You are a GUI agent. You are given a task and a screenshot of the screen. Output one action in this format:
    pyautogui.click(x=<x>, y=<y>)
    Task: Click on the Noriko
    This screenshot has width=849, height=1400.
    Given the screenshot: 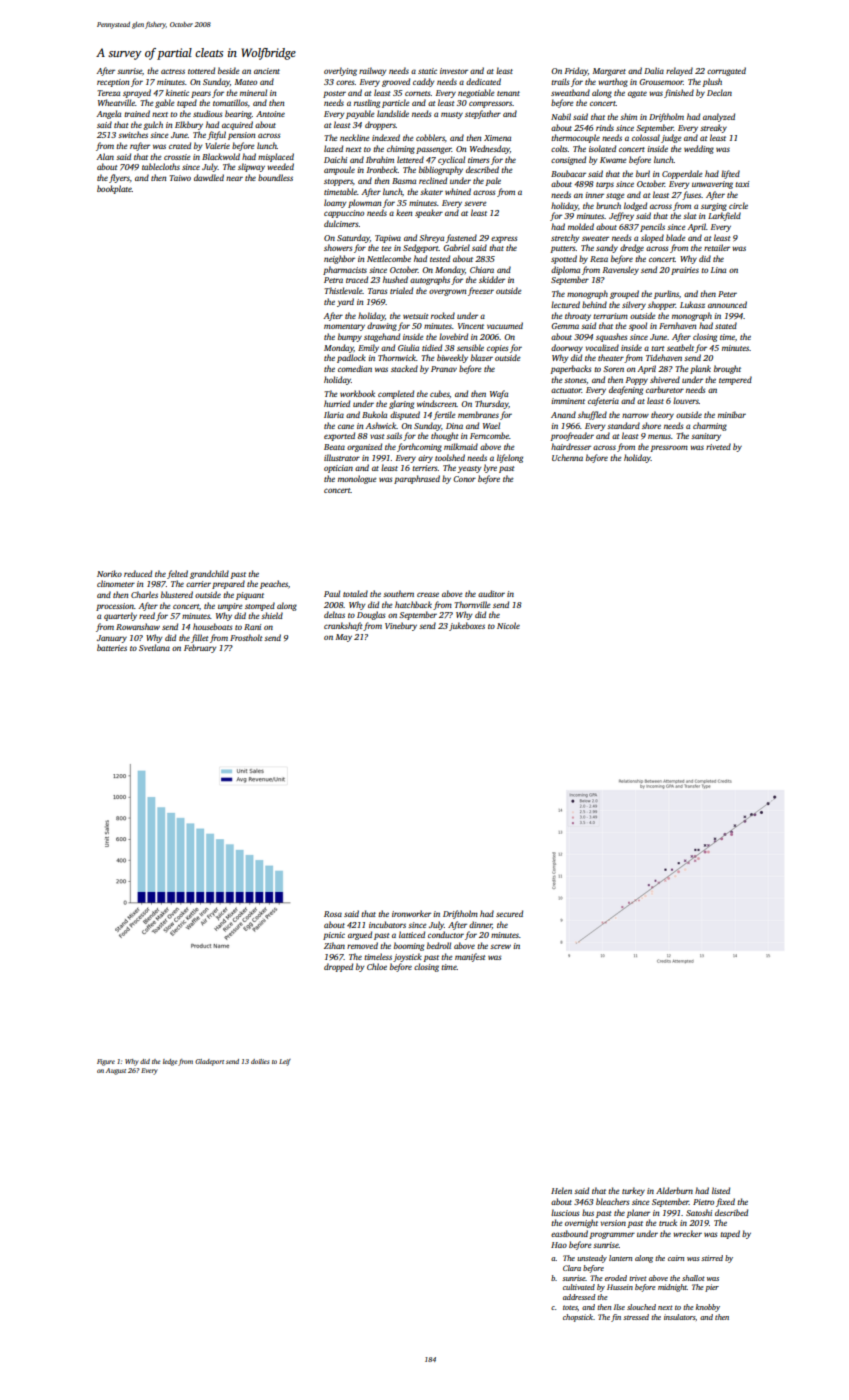 What is the action you would take?
    pyautogui.click(x=109, y=573)
